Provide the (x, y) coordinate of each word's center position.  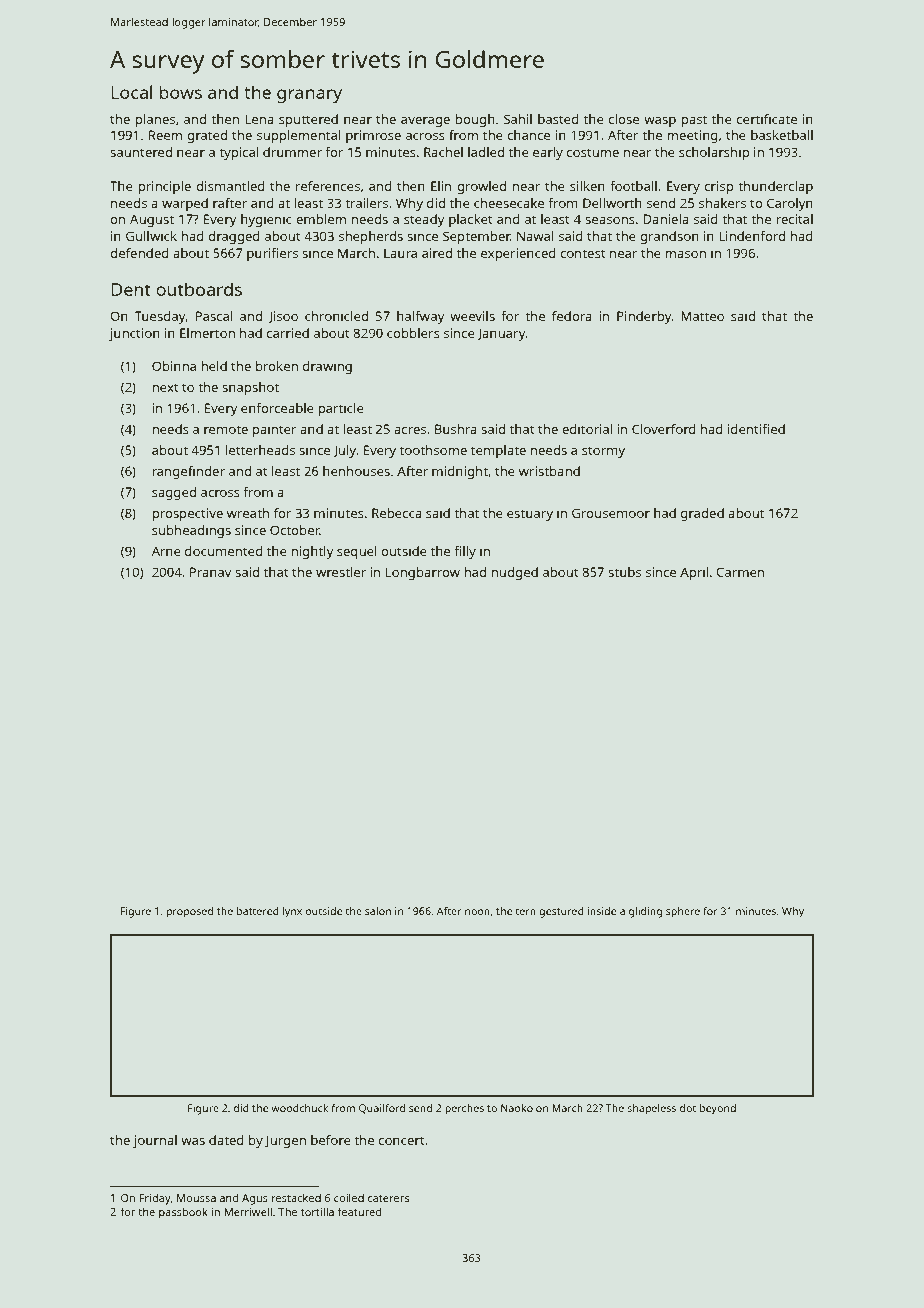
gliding (645, 912)
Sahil (518, 119)
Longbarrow (423, 573)
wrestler (341, 572)
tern (525, 911)
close (624, 119)
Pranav (211, 572)
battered (258, 911)
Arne (166, 551)
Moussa (196, 1198)
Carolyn (790, 204)
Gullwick (151, 236)
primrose (373, 136)
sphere (683, 912)
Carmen (740, 572)
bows (181, 92)
